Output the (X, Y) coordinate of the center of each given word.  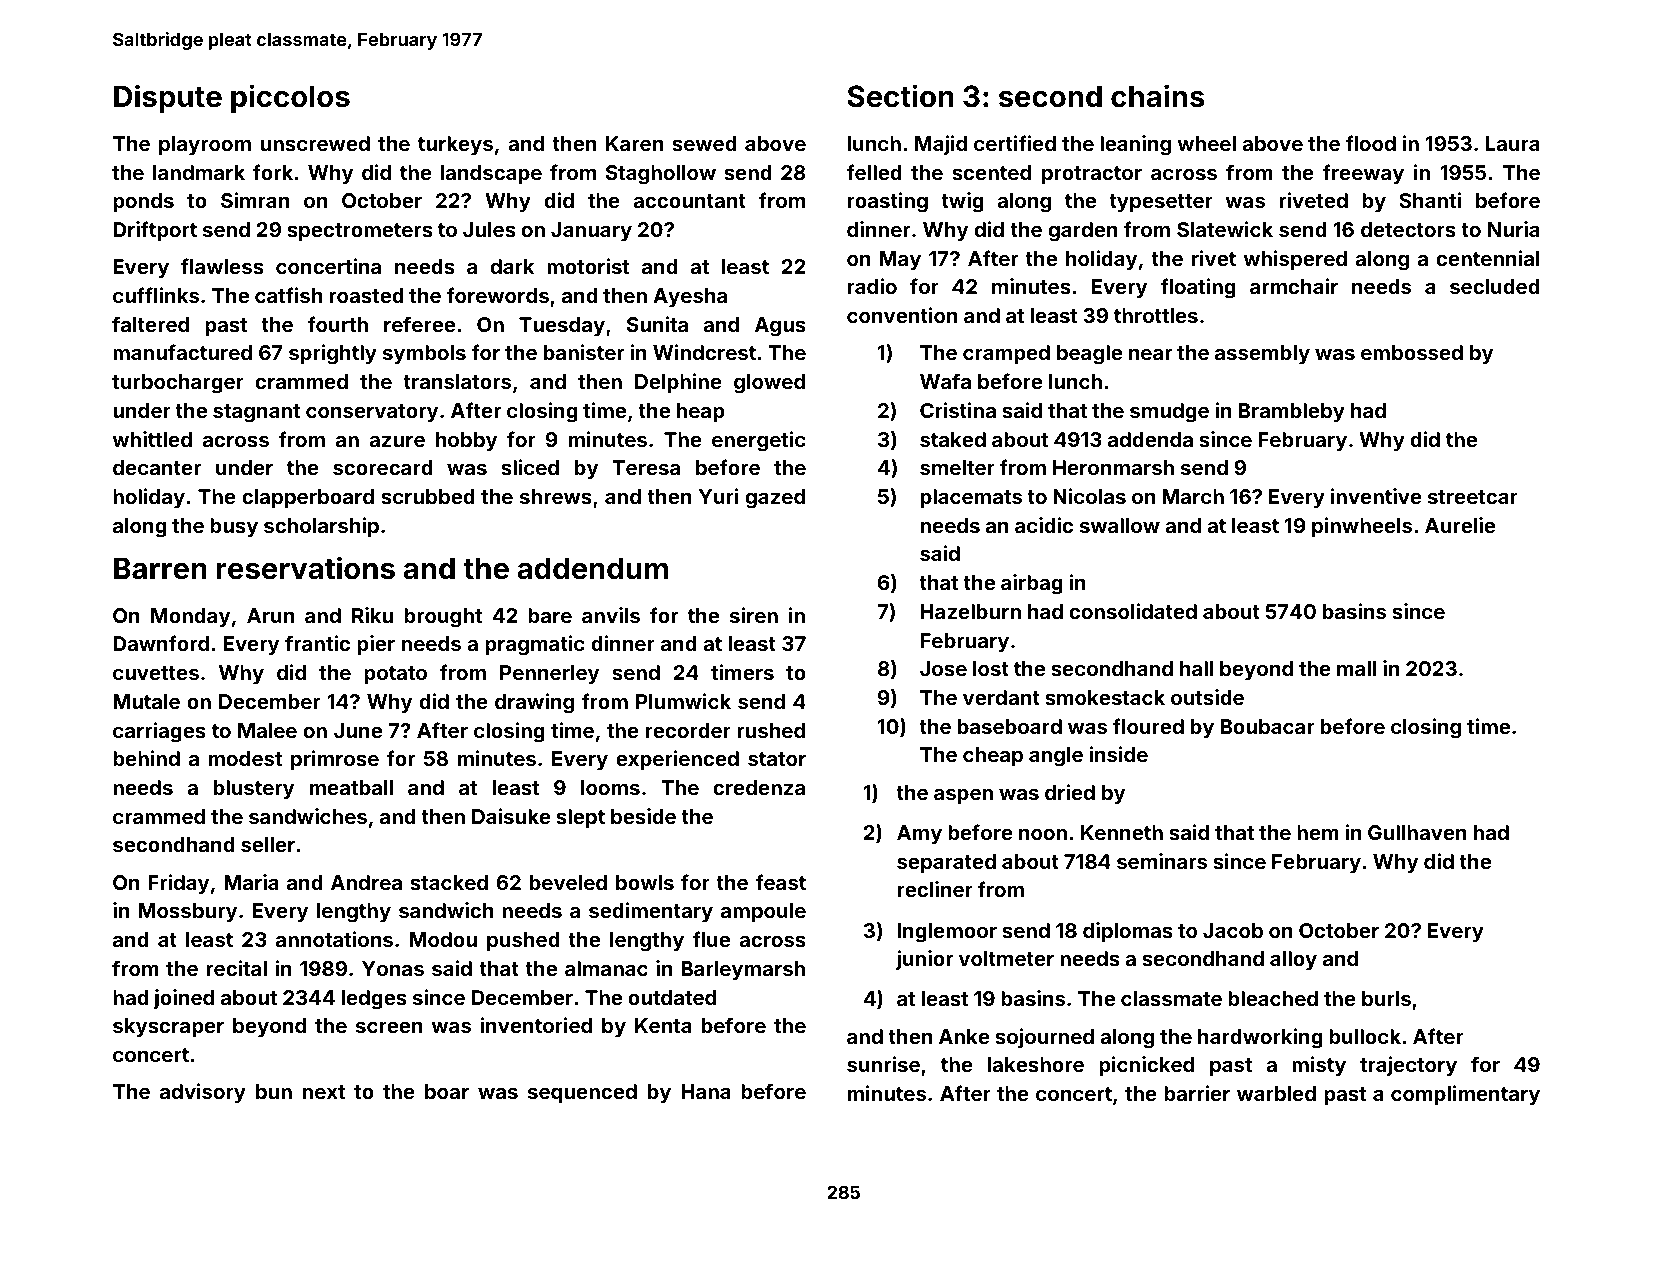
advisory (203, 1093)
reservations (306, 568)
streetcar (1473, 497)
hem (1318, 832)
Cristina (958, 410)
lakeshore (1036, 1064)
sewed (704, 143)
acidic (1044, 525)
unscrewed (315, 143)
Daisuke (511, 816)
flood (1370, 143)
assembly (1262, 354)
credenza (759, 787)
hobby (466, 441)
